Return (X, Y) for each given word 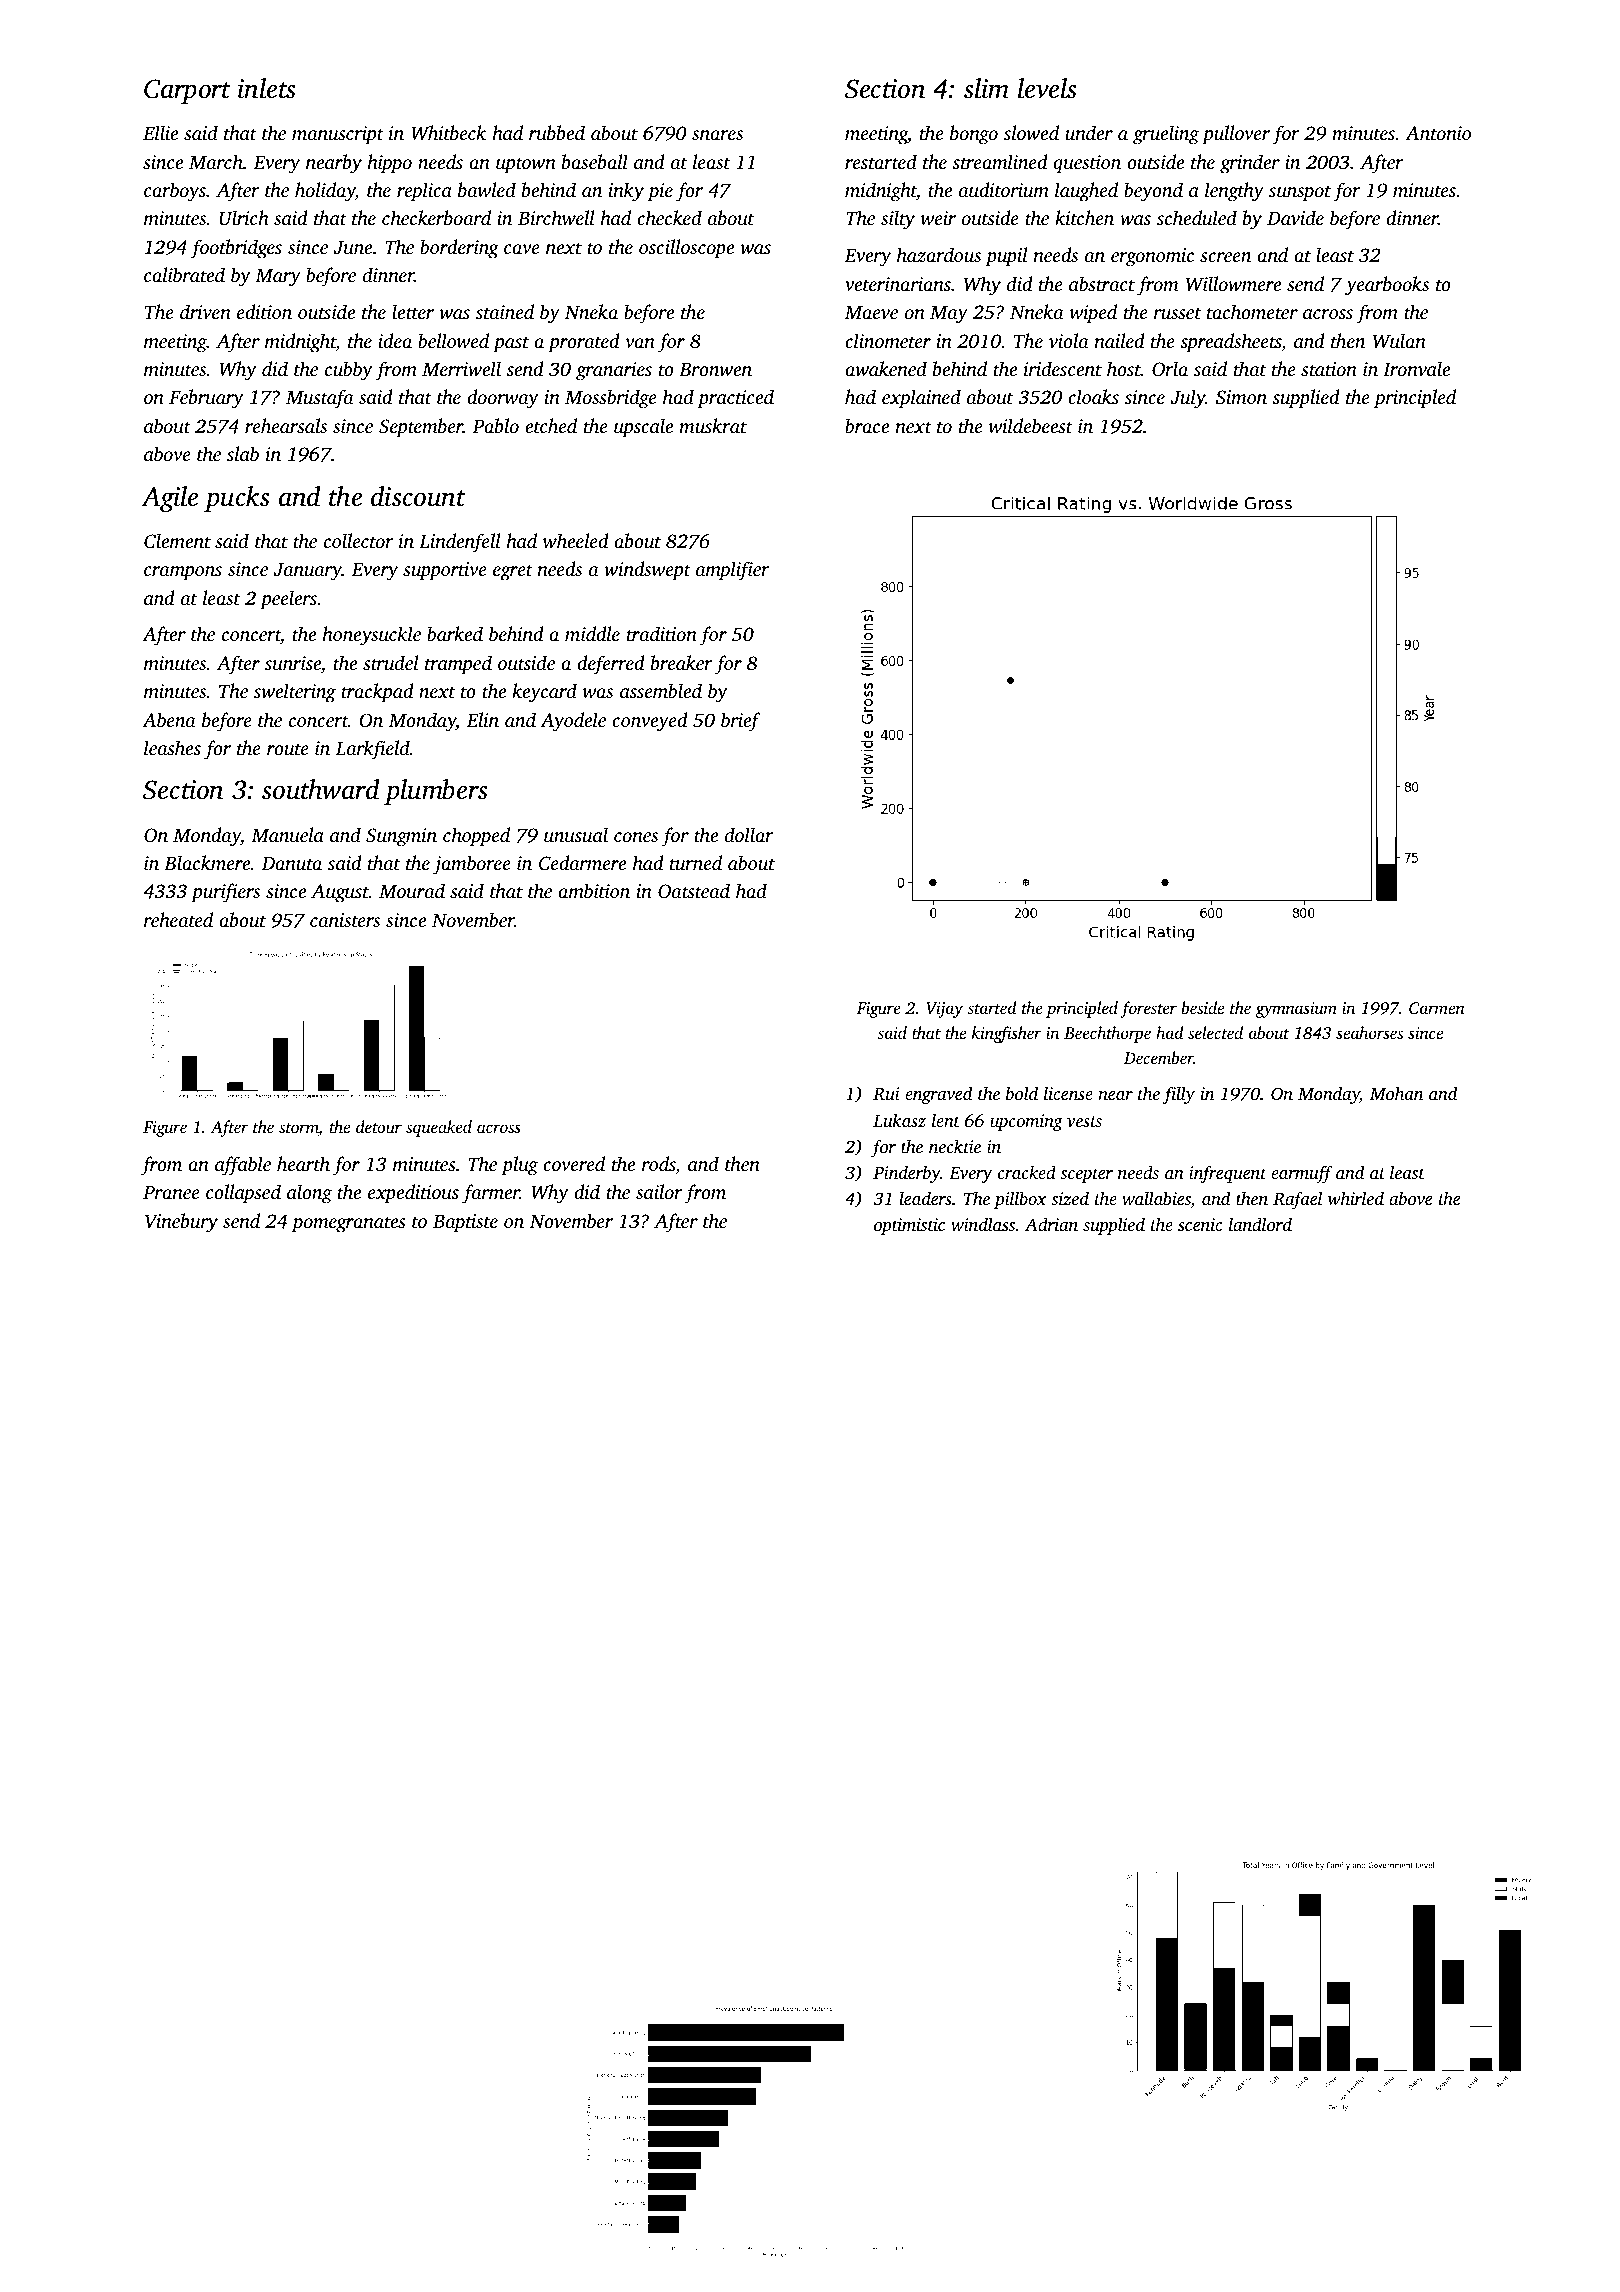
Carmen (1437, 1008)
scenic (1200, 1224)
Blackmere (207, 862)
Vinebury (181, 1223)
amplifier (733, 571)
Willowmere (1233, 284)
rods (659, 1165)
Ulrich (244, 218)
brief (740, 722)
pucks (237, 499)
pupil (1006, 257)
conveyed (650, 722)
